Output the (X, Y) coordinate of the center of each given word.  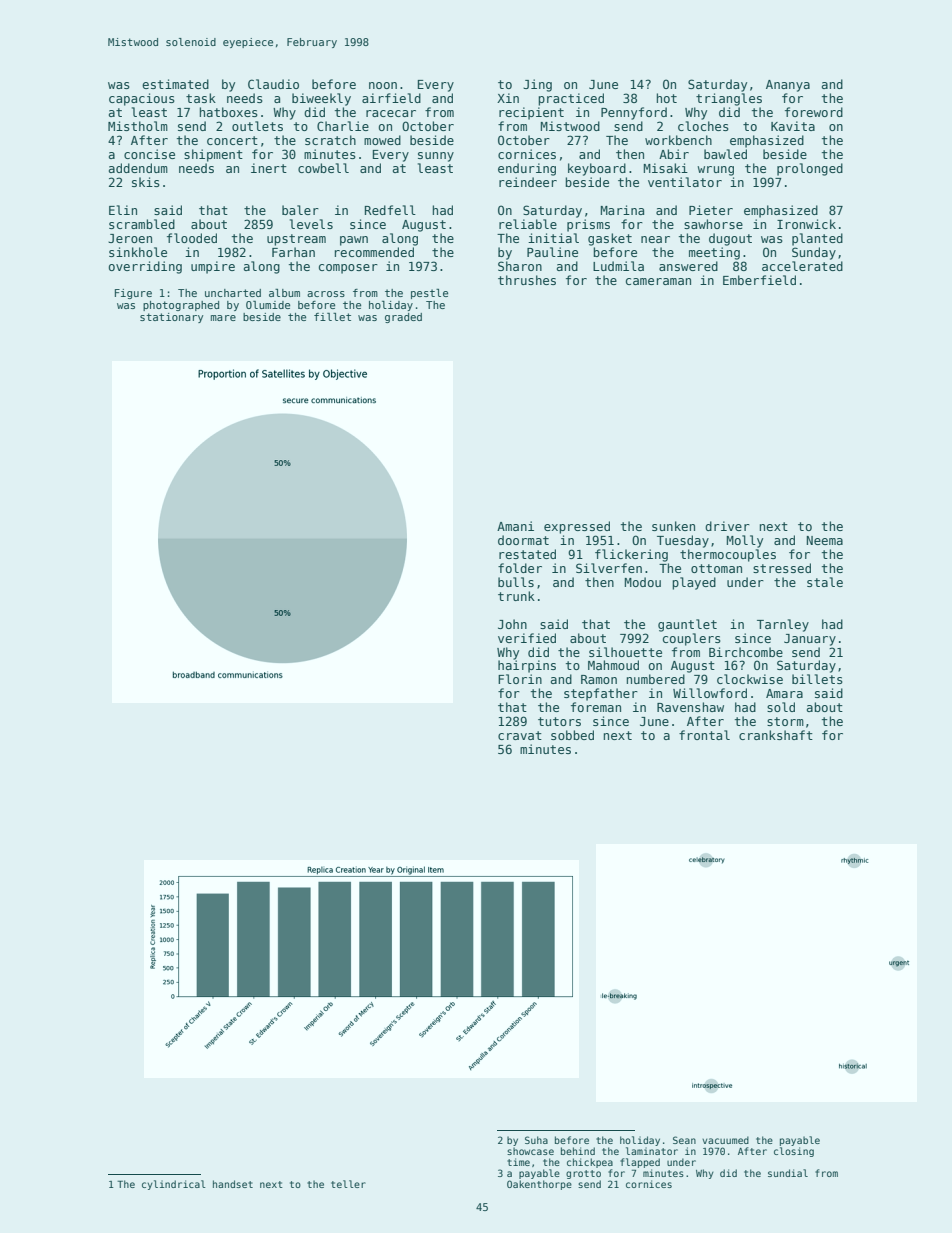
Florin (520, 679)
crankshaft (776, 735)
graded (403, 318)
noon (383, 85)
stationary (171, 318)
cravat (520, 735)
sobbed (572, 735)
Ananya (788, 86)
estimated (175, 84)
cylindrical (174, 1185)
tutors (559, 721)
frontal (704, 735)
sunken (673, 526)
